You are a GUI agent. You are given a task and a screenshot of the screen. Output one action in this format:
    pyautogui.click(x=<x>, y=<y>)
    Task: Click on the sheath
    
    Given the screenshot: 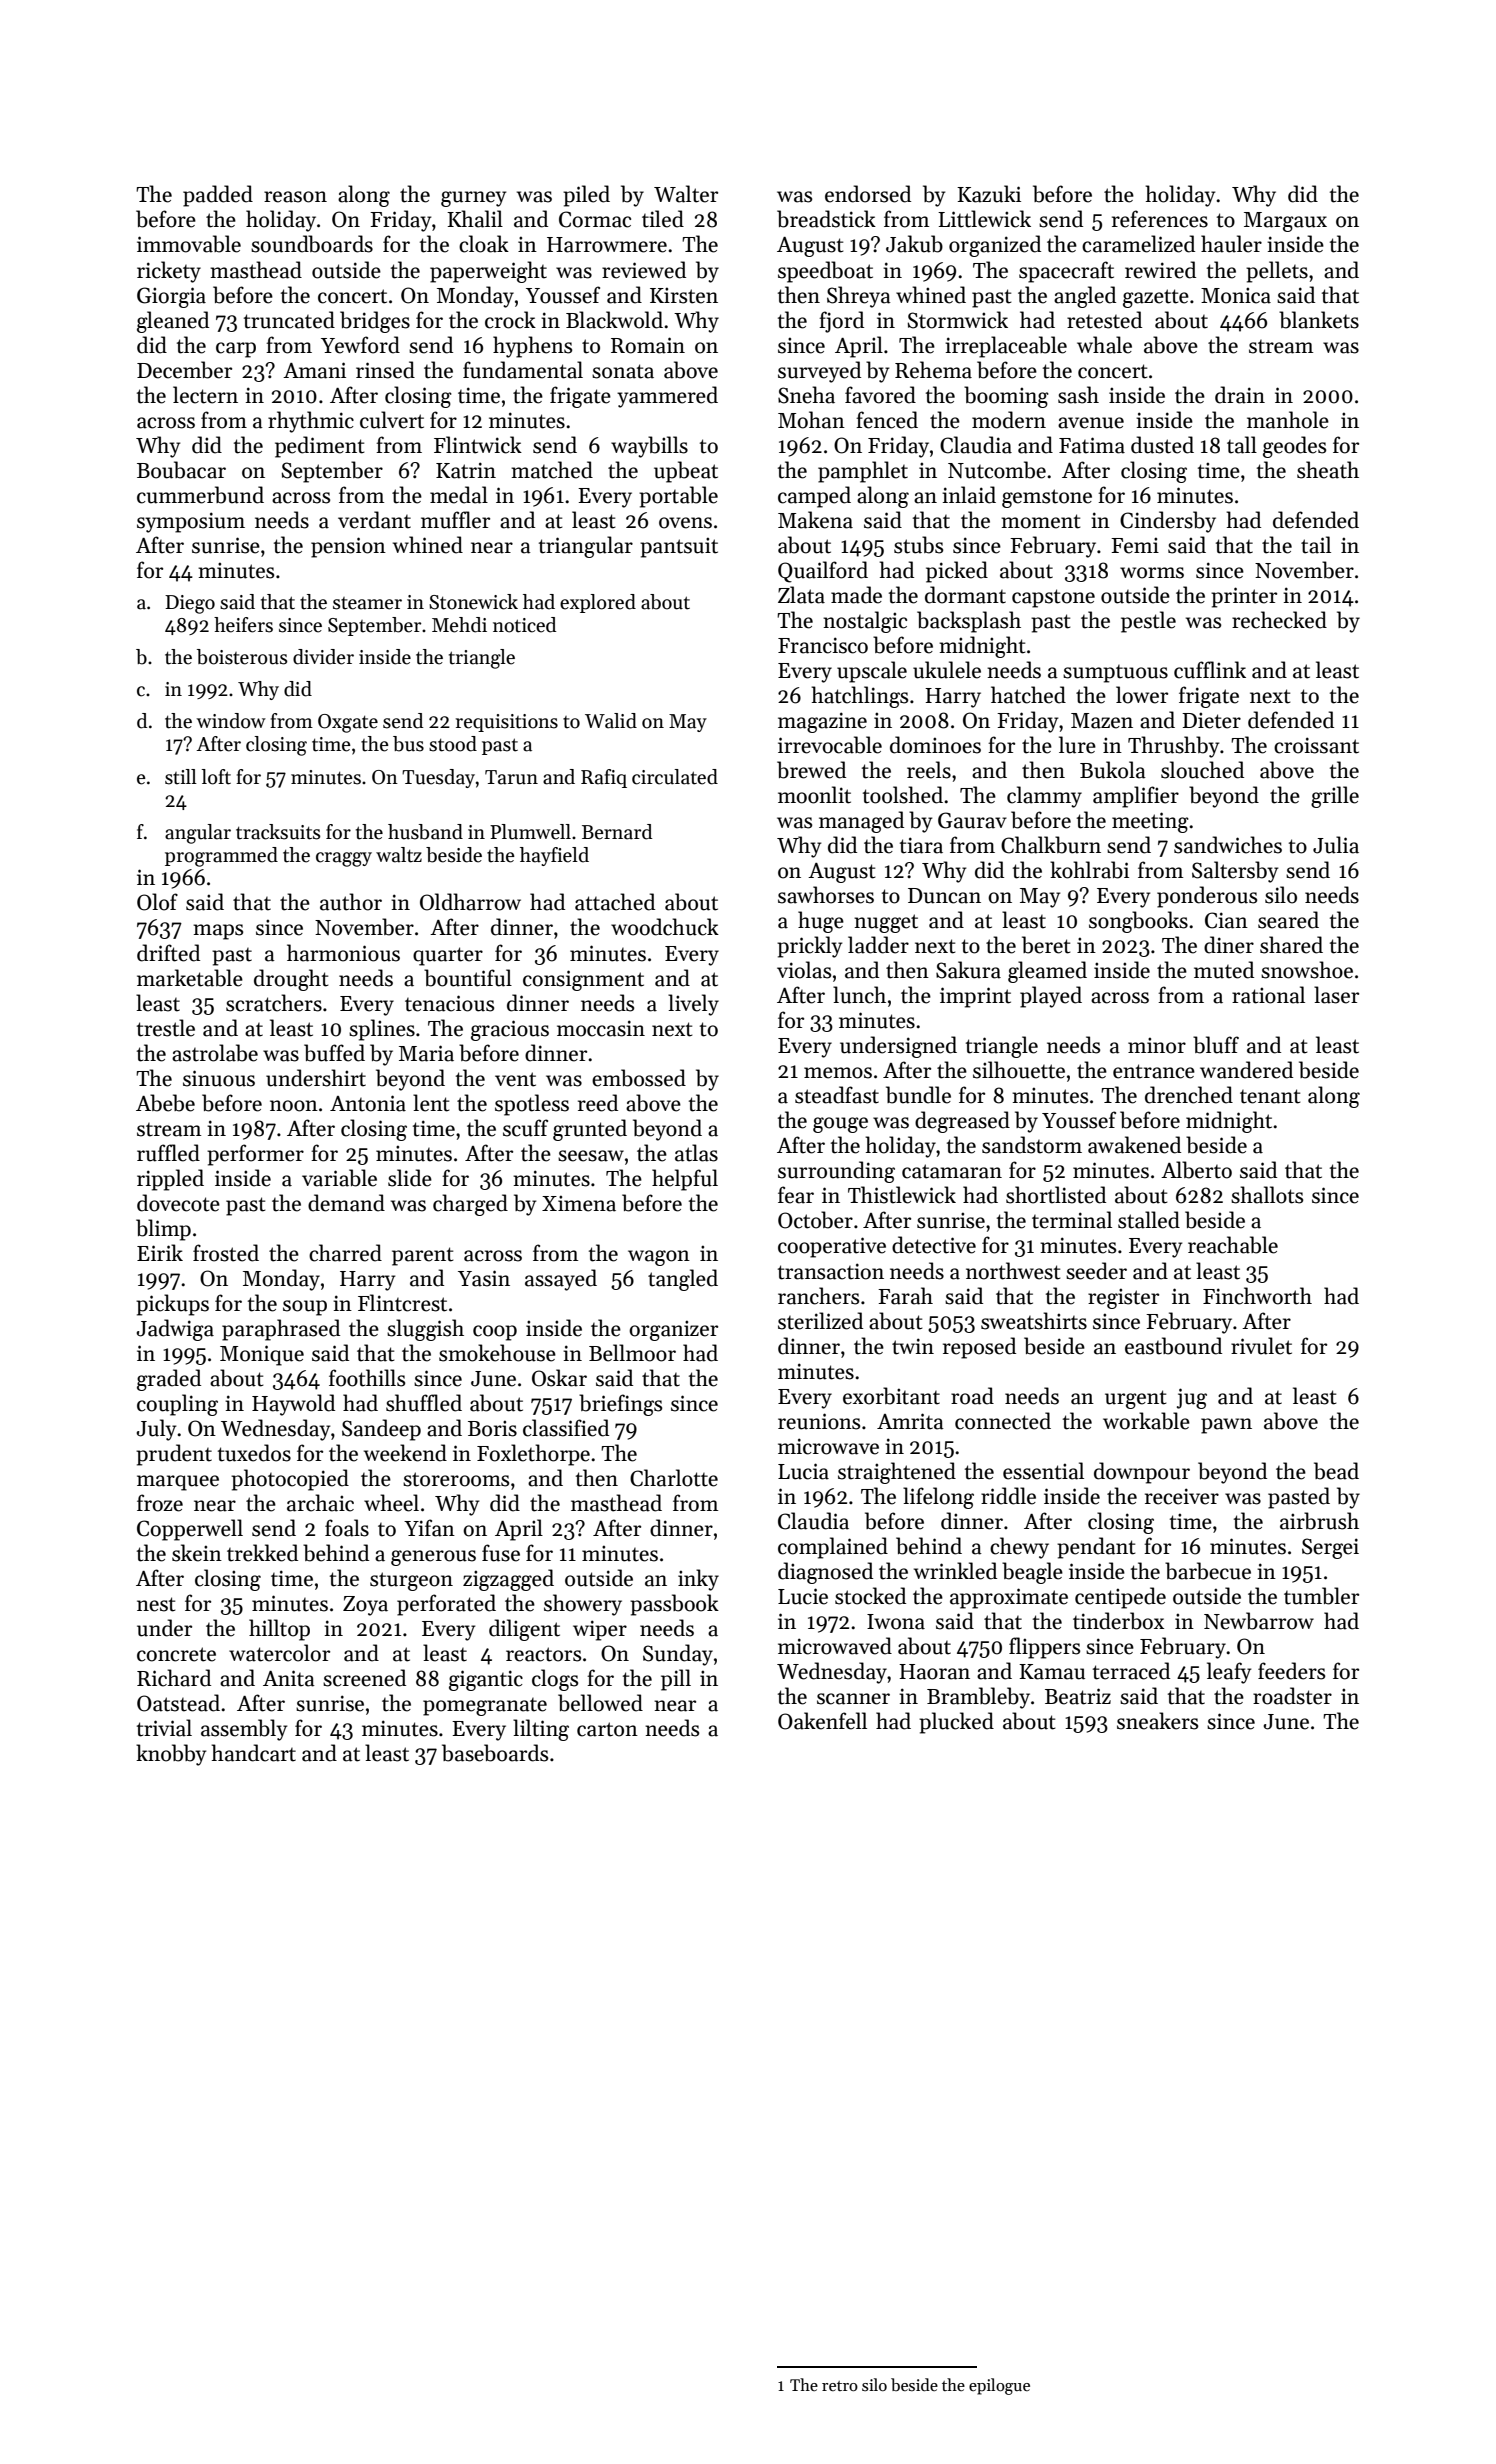 What is the action you would take?
    pyautogui.click(x=1328, y=470)
